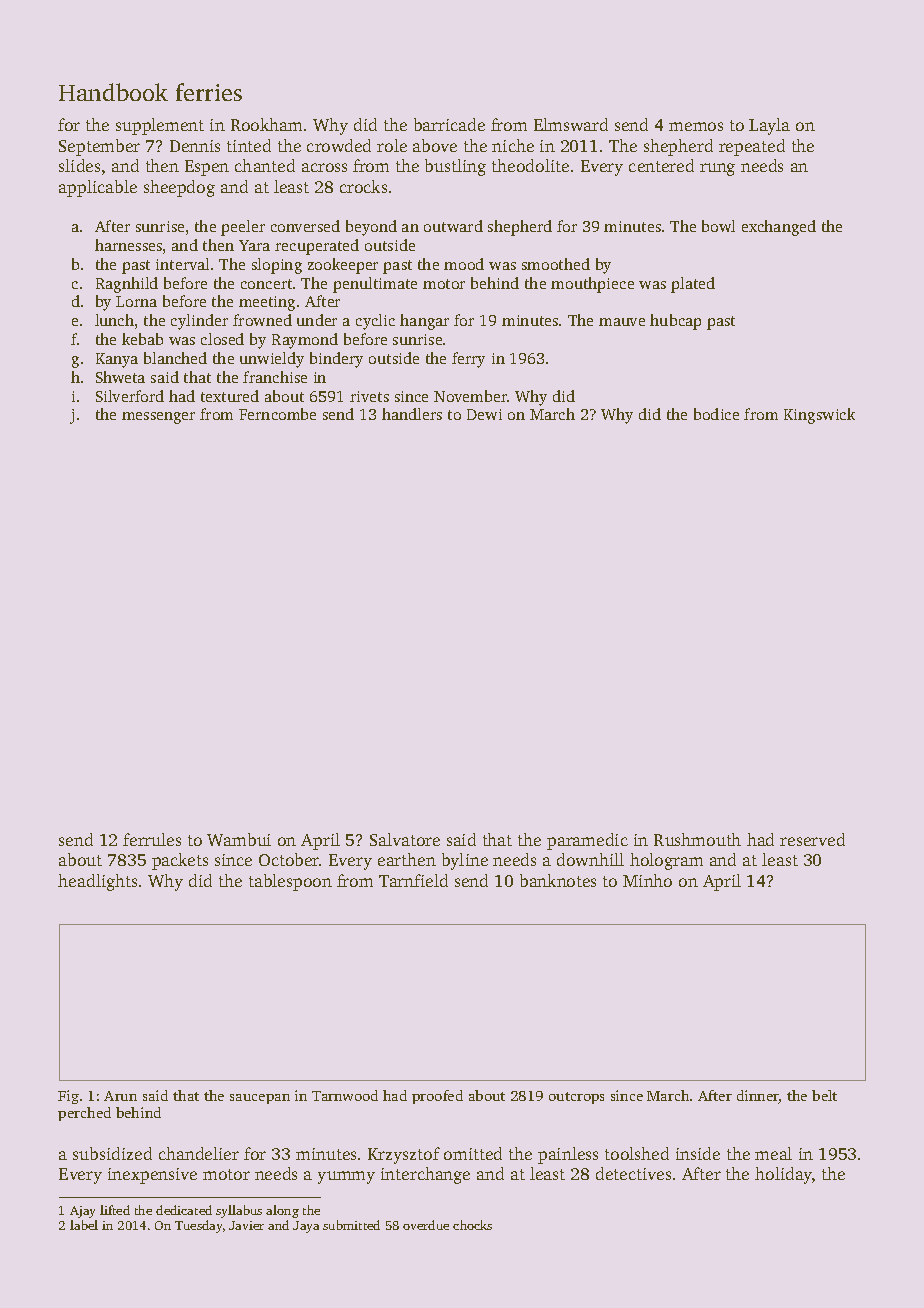  What do you see at coordinates (587, 841) in the image?
I see `paramedic` at bounding box center [587, 841].
